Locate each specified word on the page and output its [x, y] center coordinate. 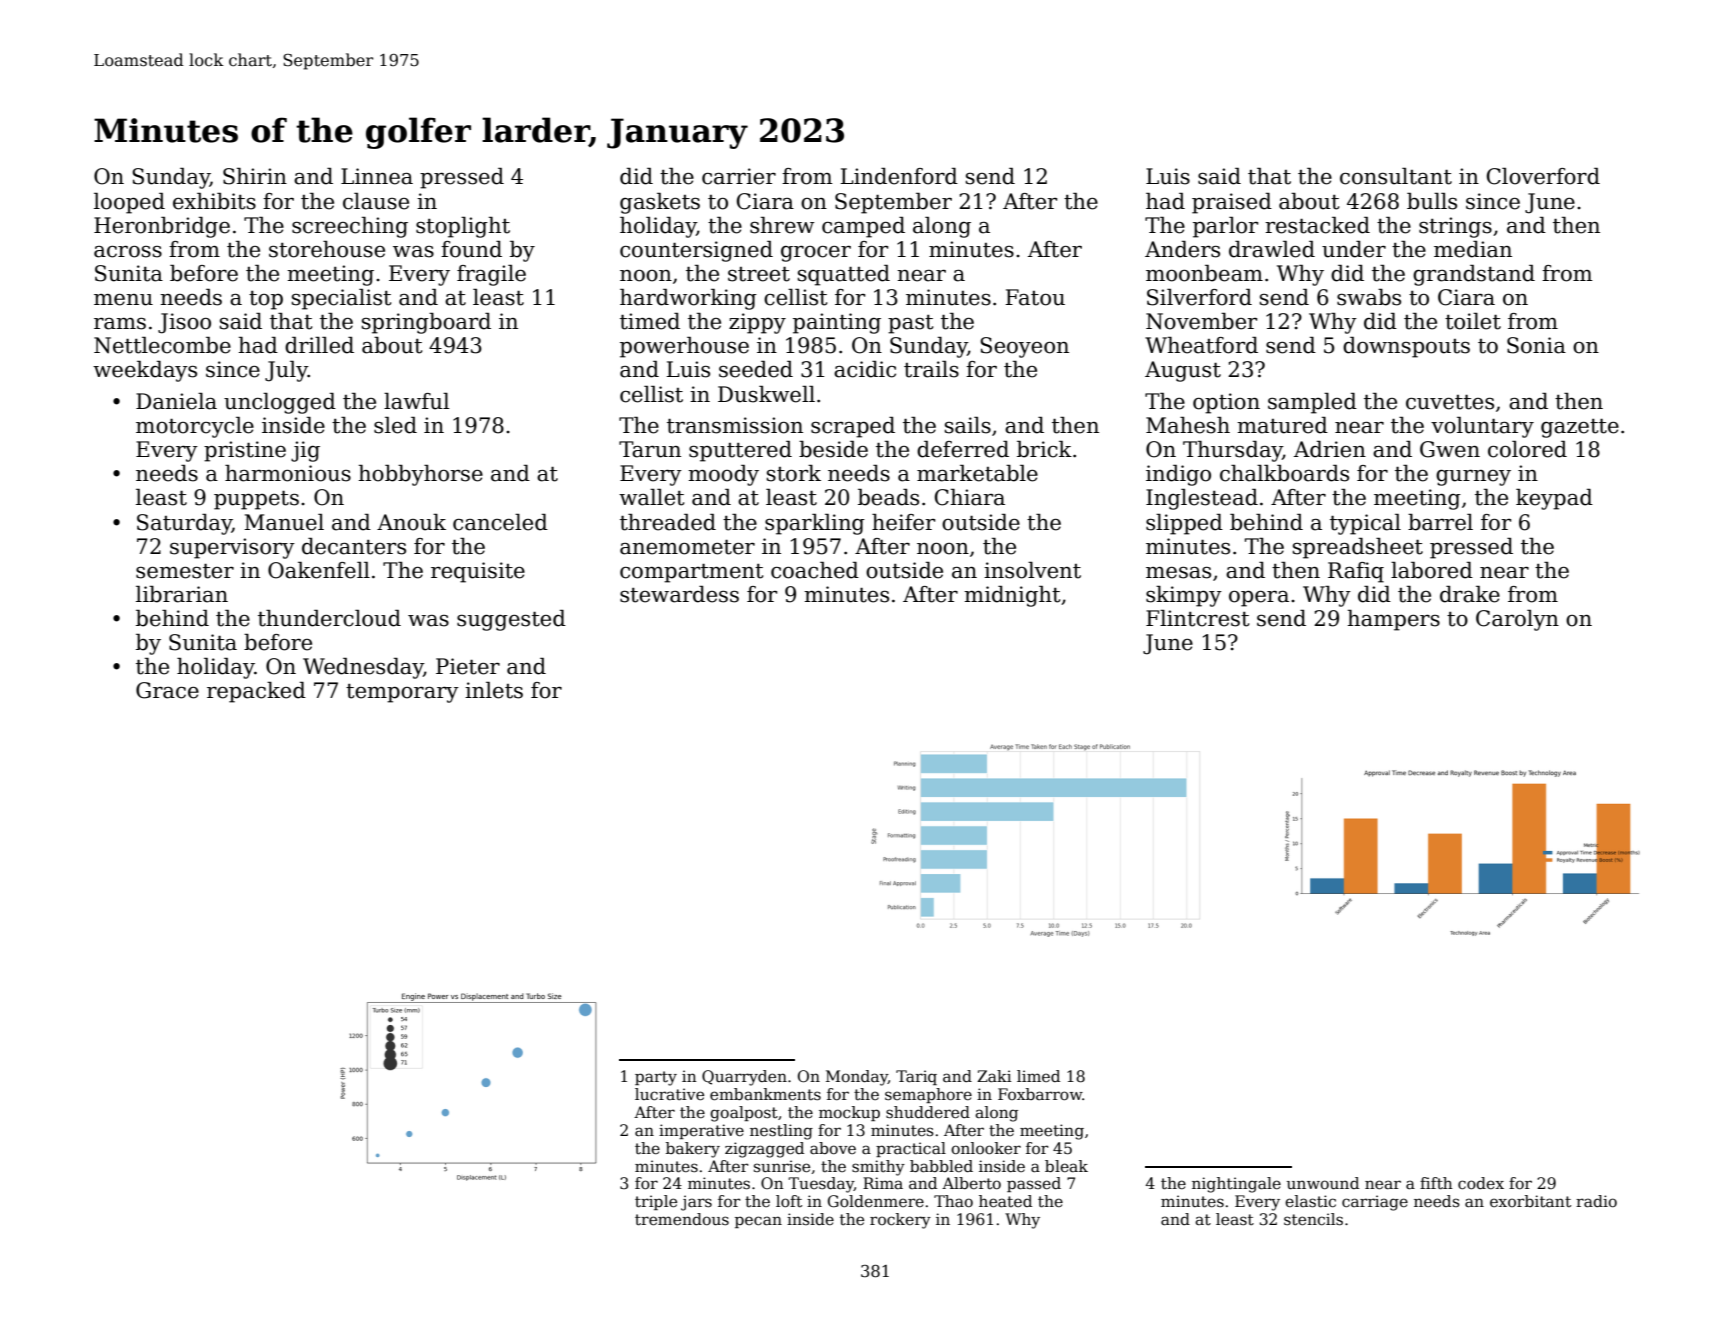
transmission [735, 425]
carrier [739, 176]
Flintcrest [1197, 618]
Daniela [176, 401]
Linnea [377, 176]
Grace [167, 690]
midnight [1012, 596]
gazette [1580, 428]
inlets [494, 690]
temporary [402, 693]
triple [656, 1202]
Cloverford [1543, 176]
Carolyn [1517, 620]
